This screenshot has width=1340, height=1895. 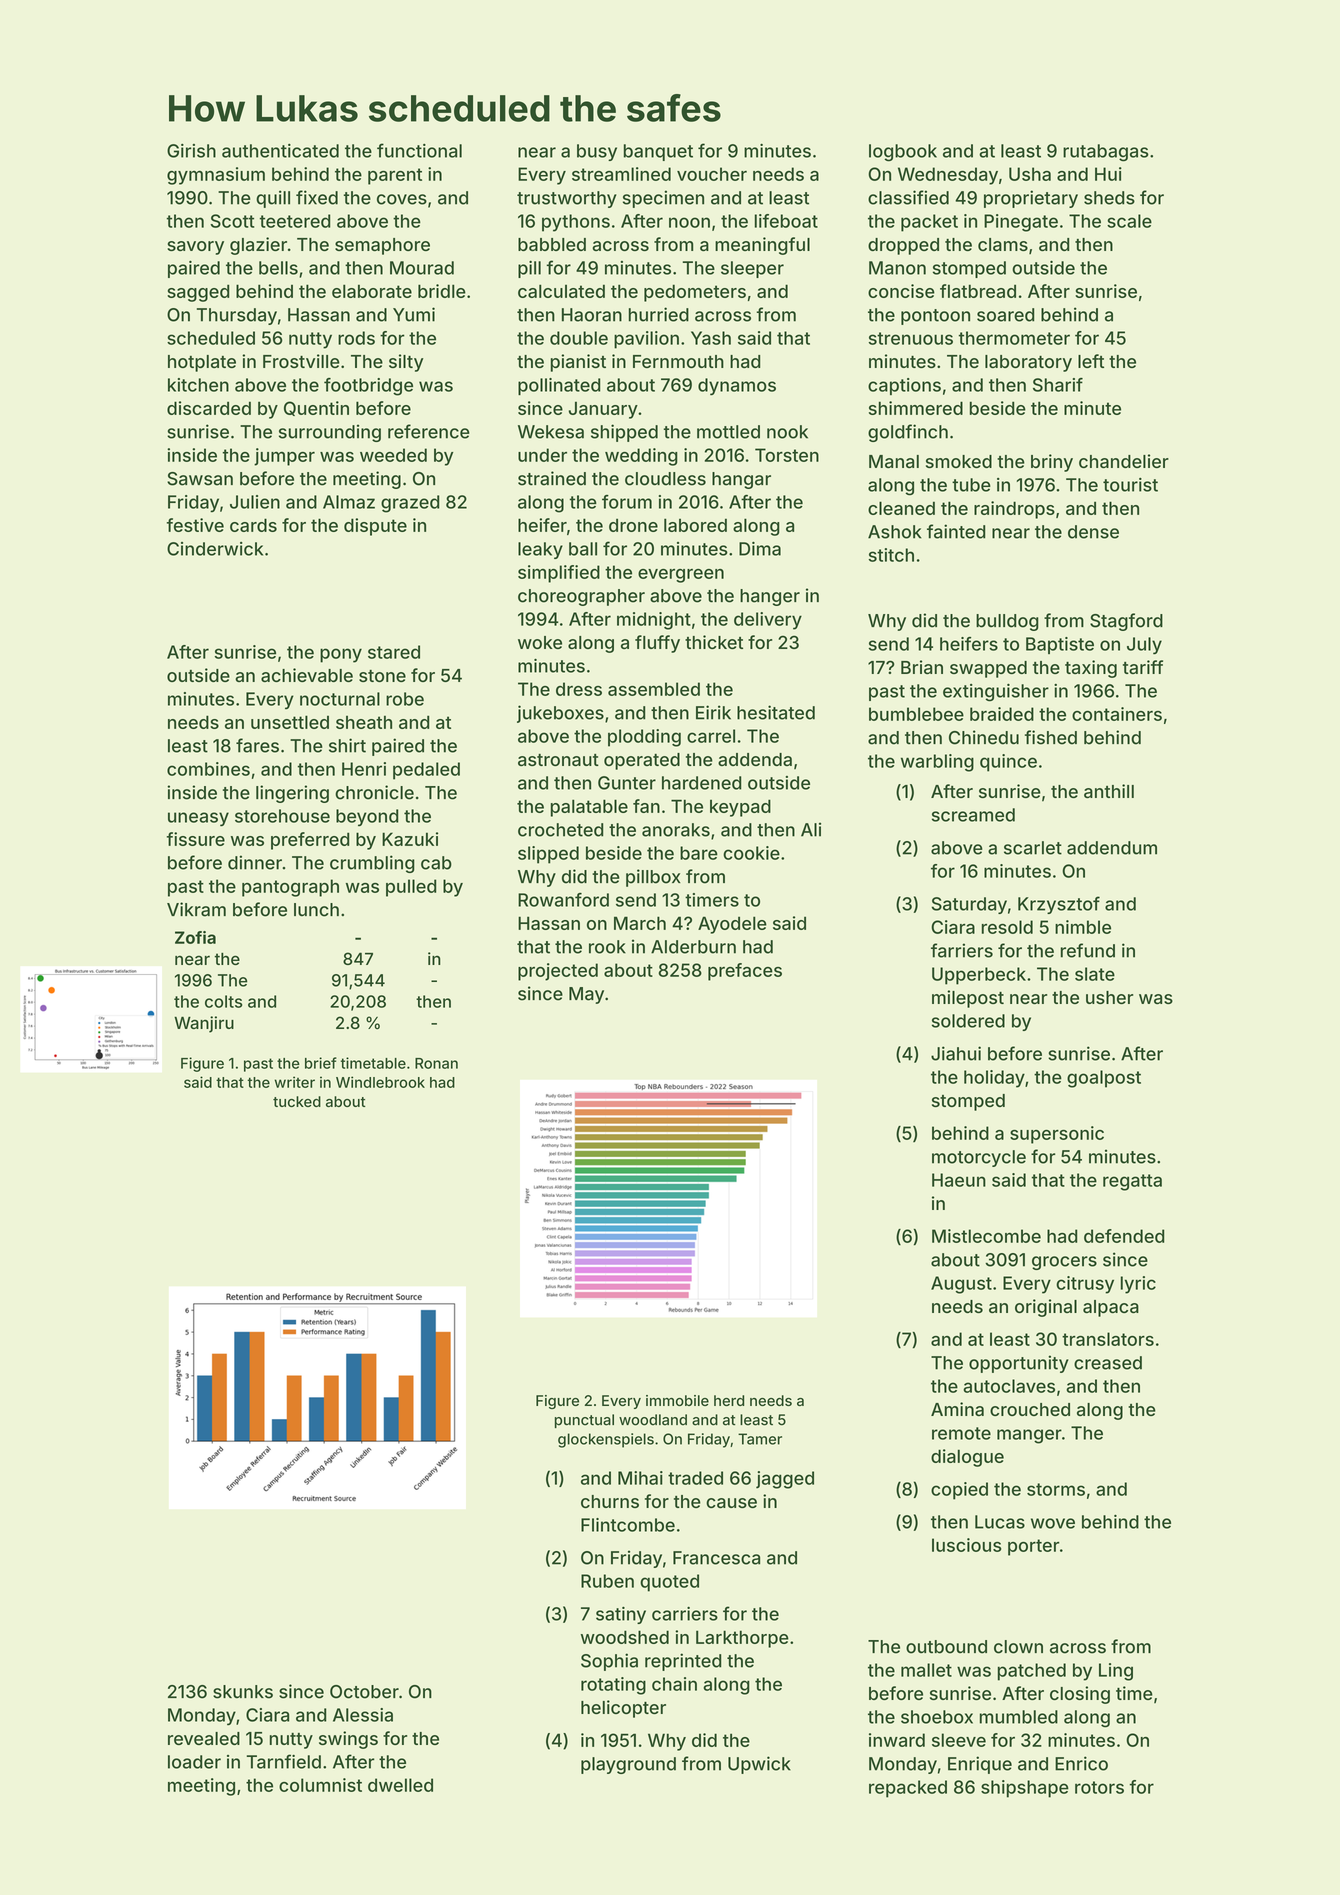 What do you see at coordinates (436, 863) in the screenshot?
I see `cab` at bounding box center [436, 863].
